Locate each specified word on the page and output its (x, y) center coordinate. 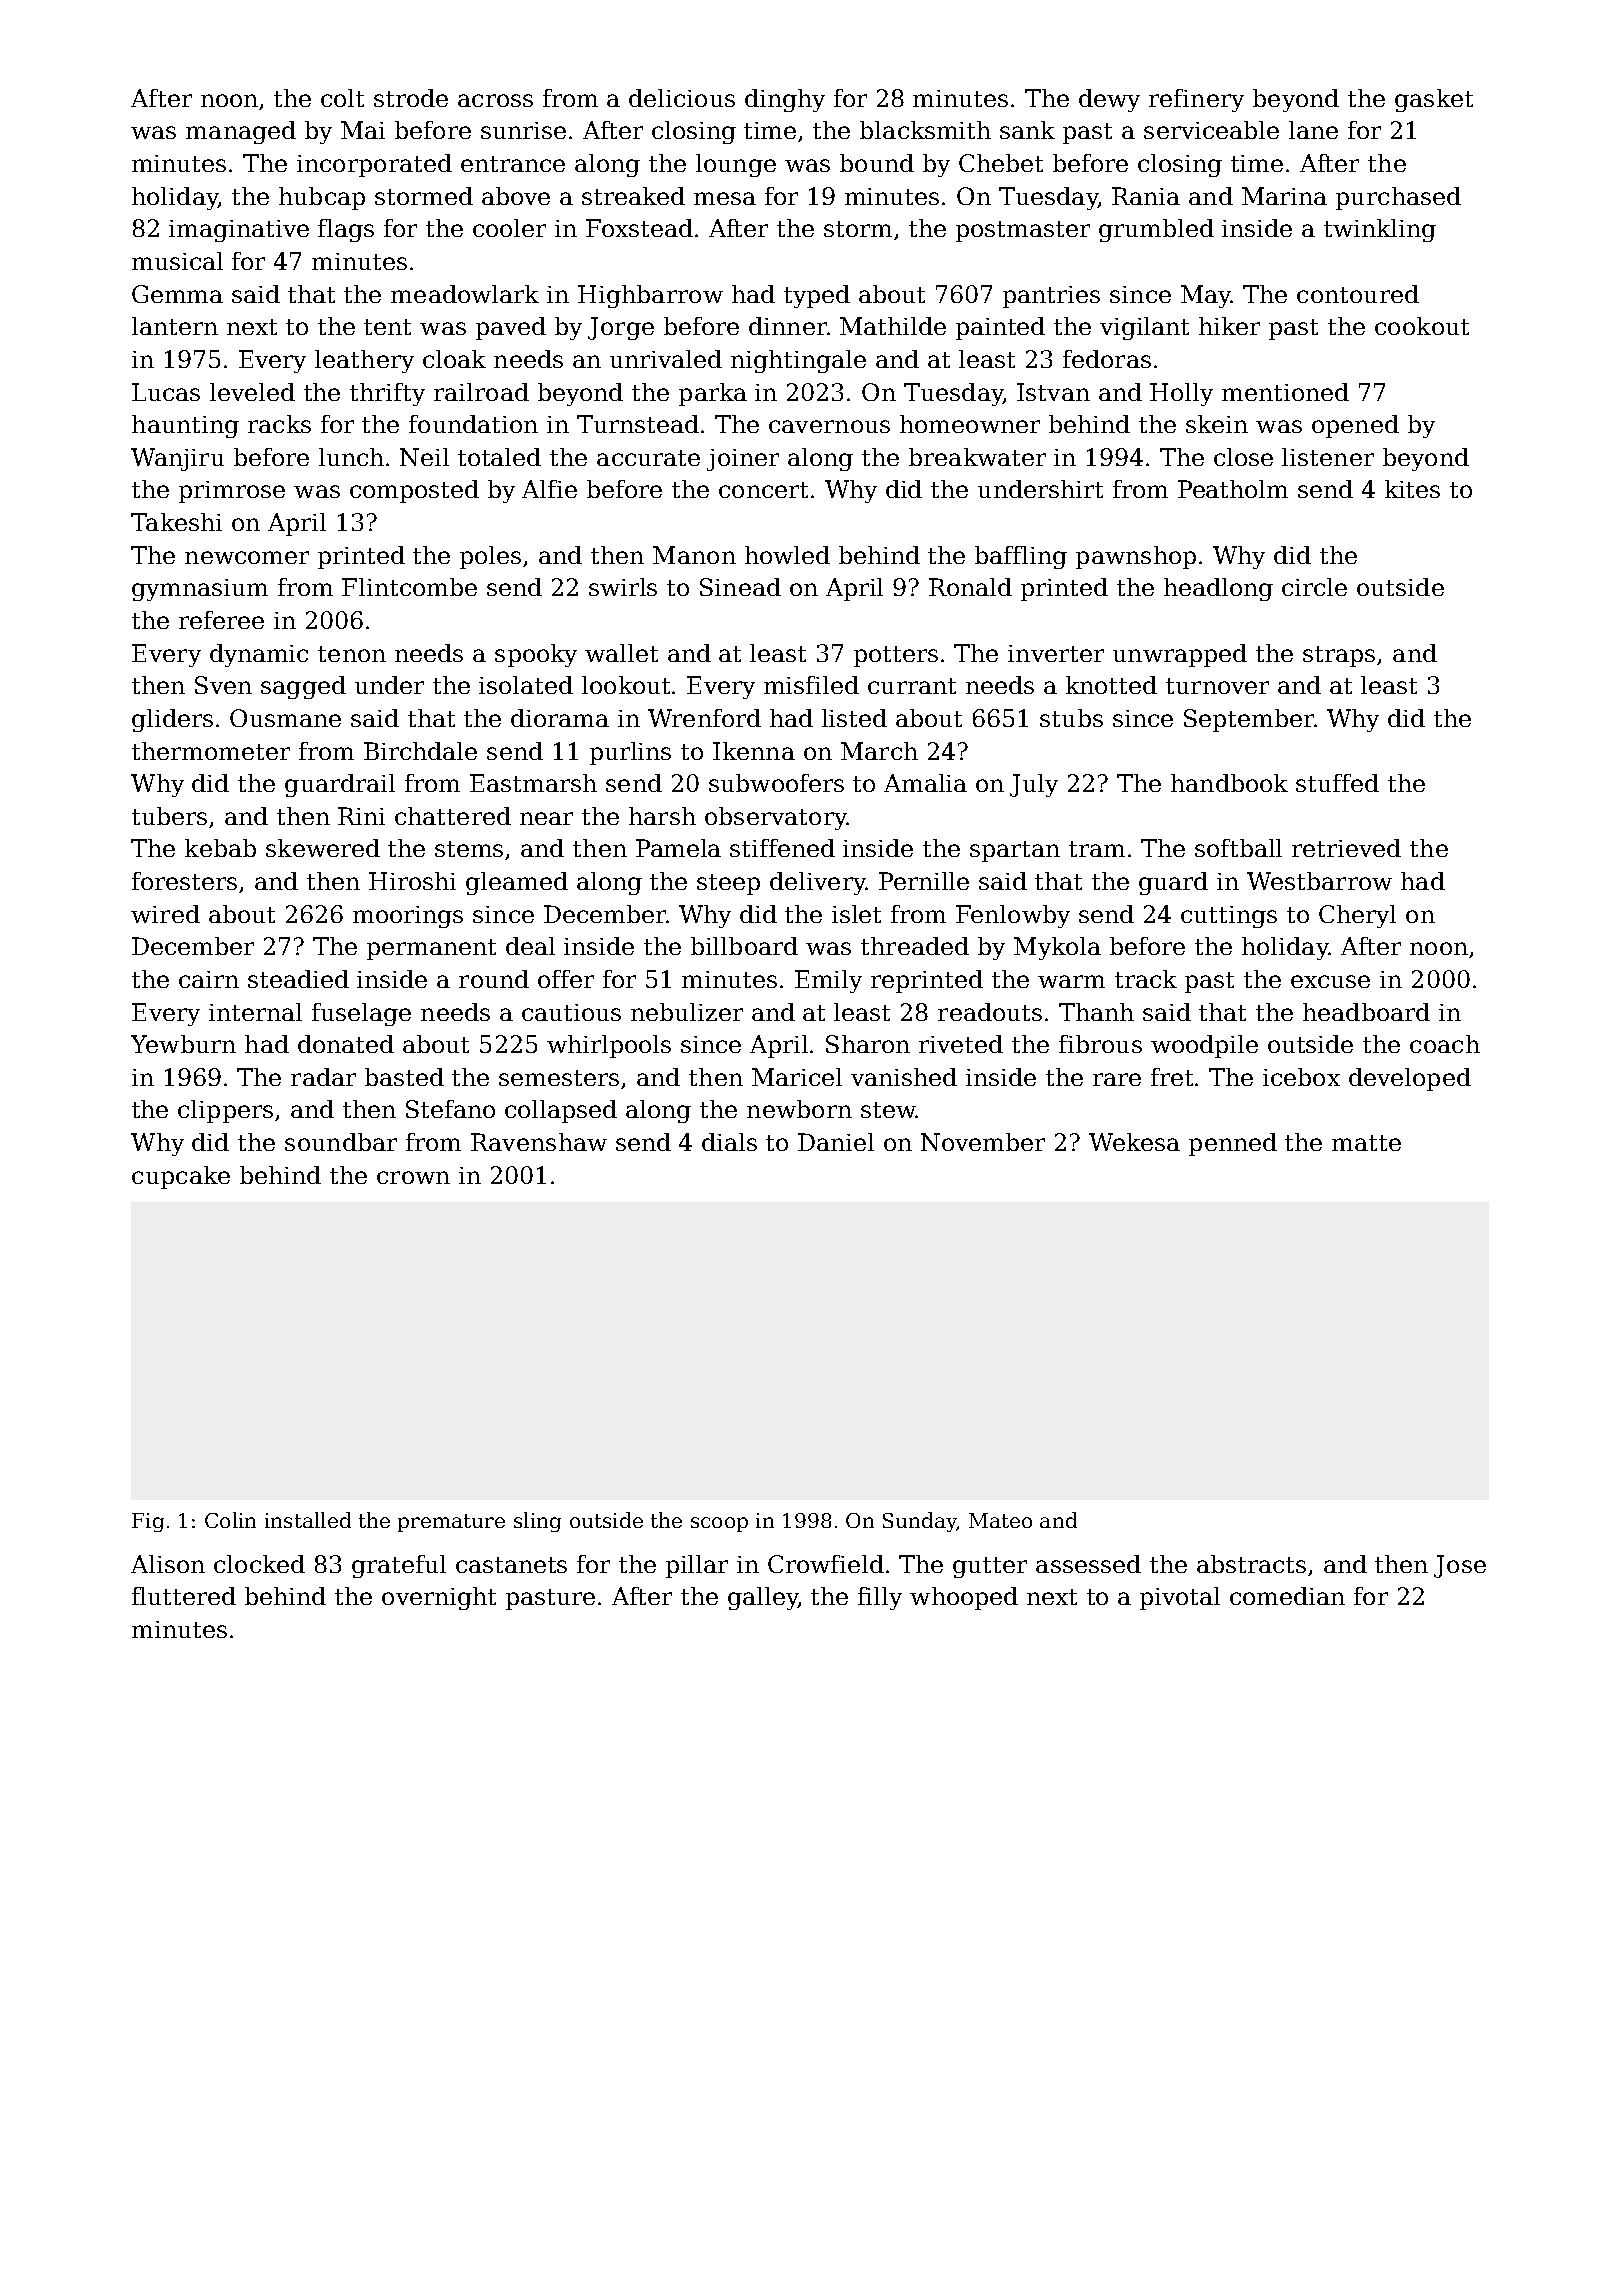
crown (413, 1177)
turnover (1217, 686)
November (983, 1142)
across (495, 100)
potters (896, 656)
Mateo (1000, 1520)
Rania (1146, 196)
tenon (352, 654)
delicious (682, 98)
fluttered (184, 1596)
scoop (719, 1524)
